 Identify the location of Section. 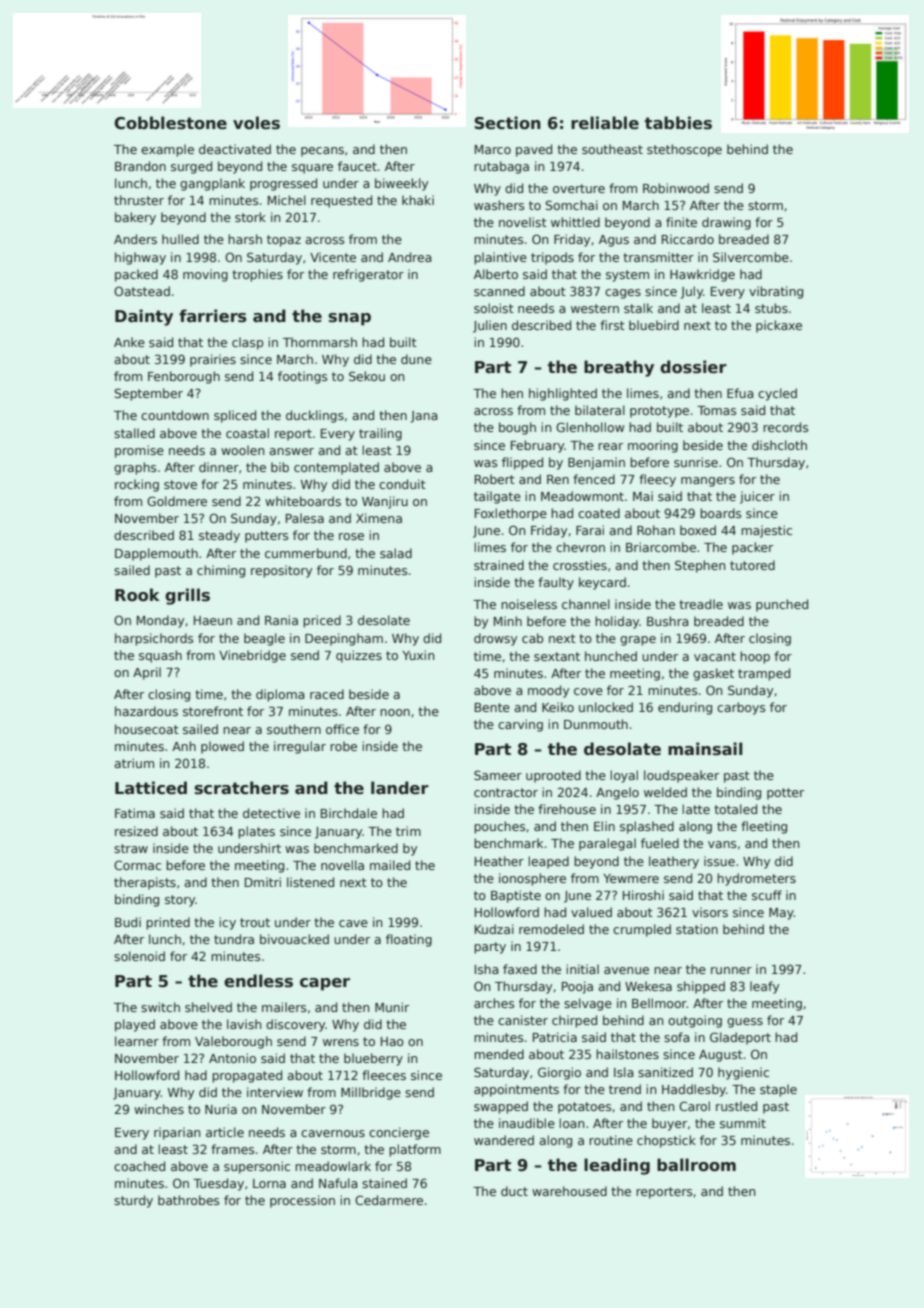
(507, 123).
